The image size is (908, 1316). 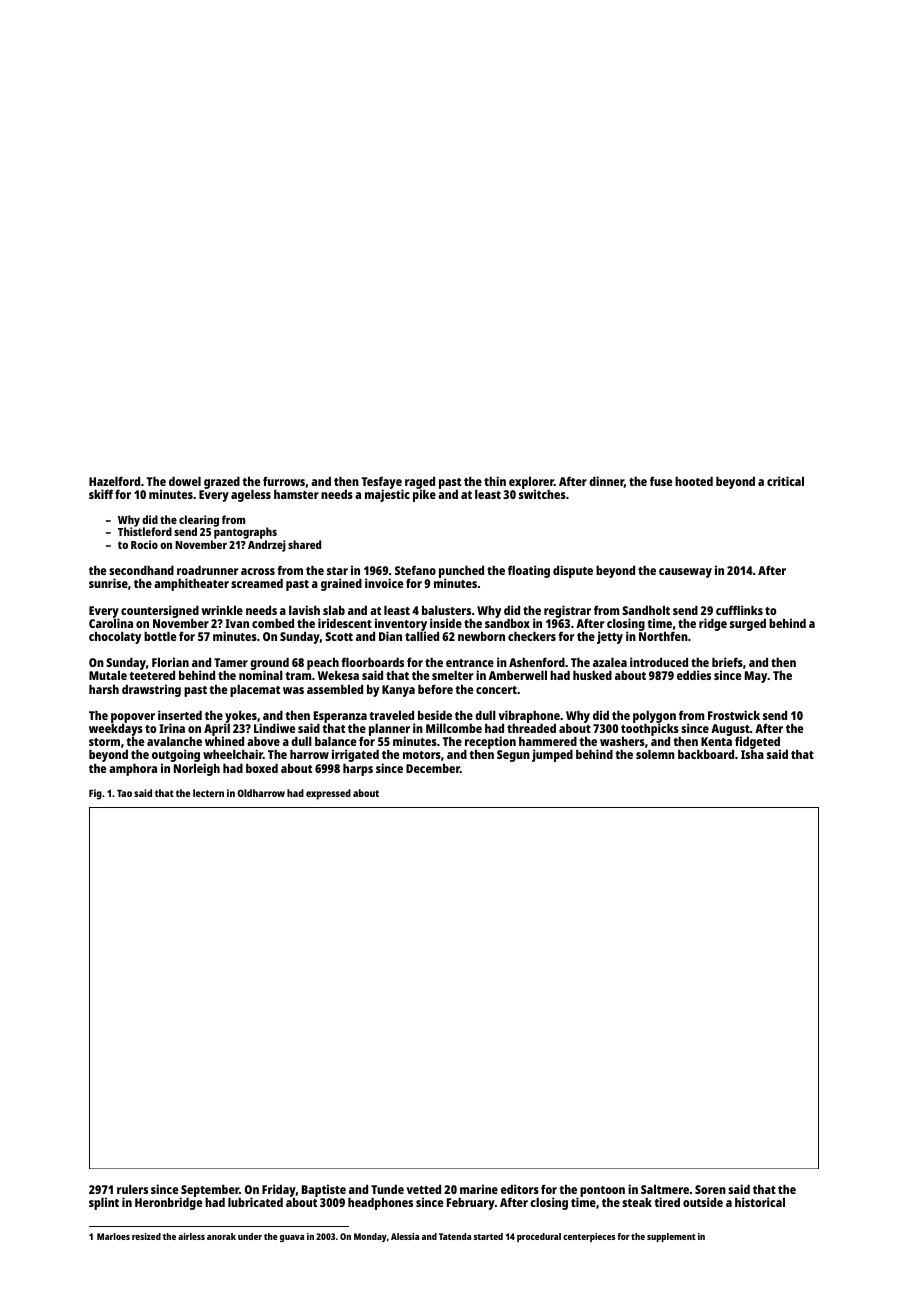 What do you see at coordinates (113, 1236) in the screenshot?
I see `Marloes` at bounding box center [113, 1236].
